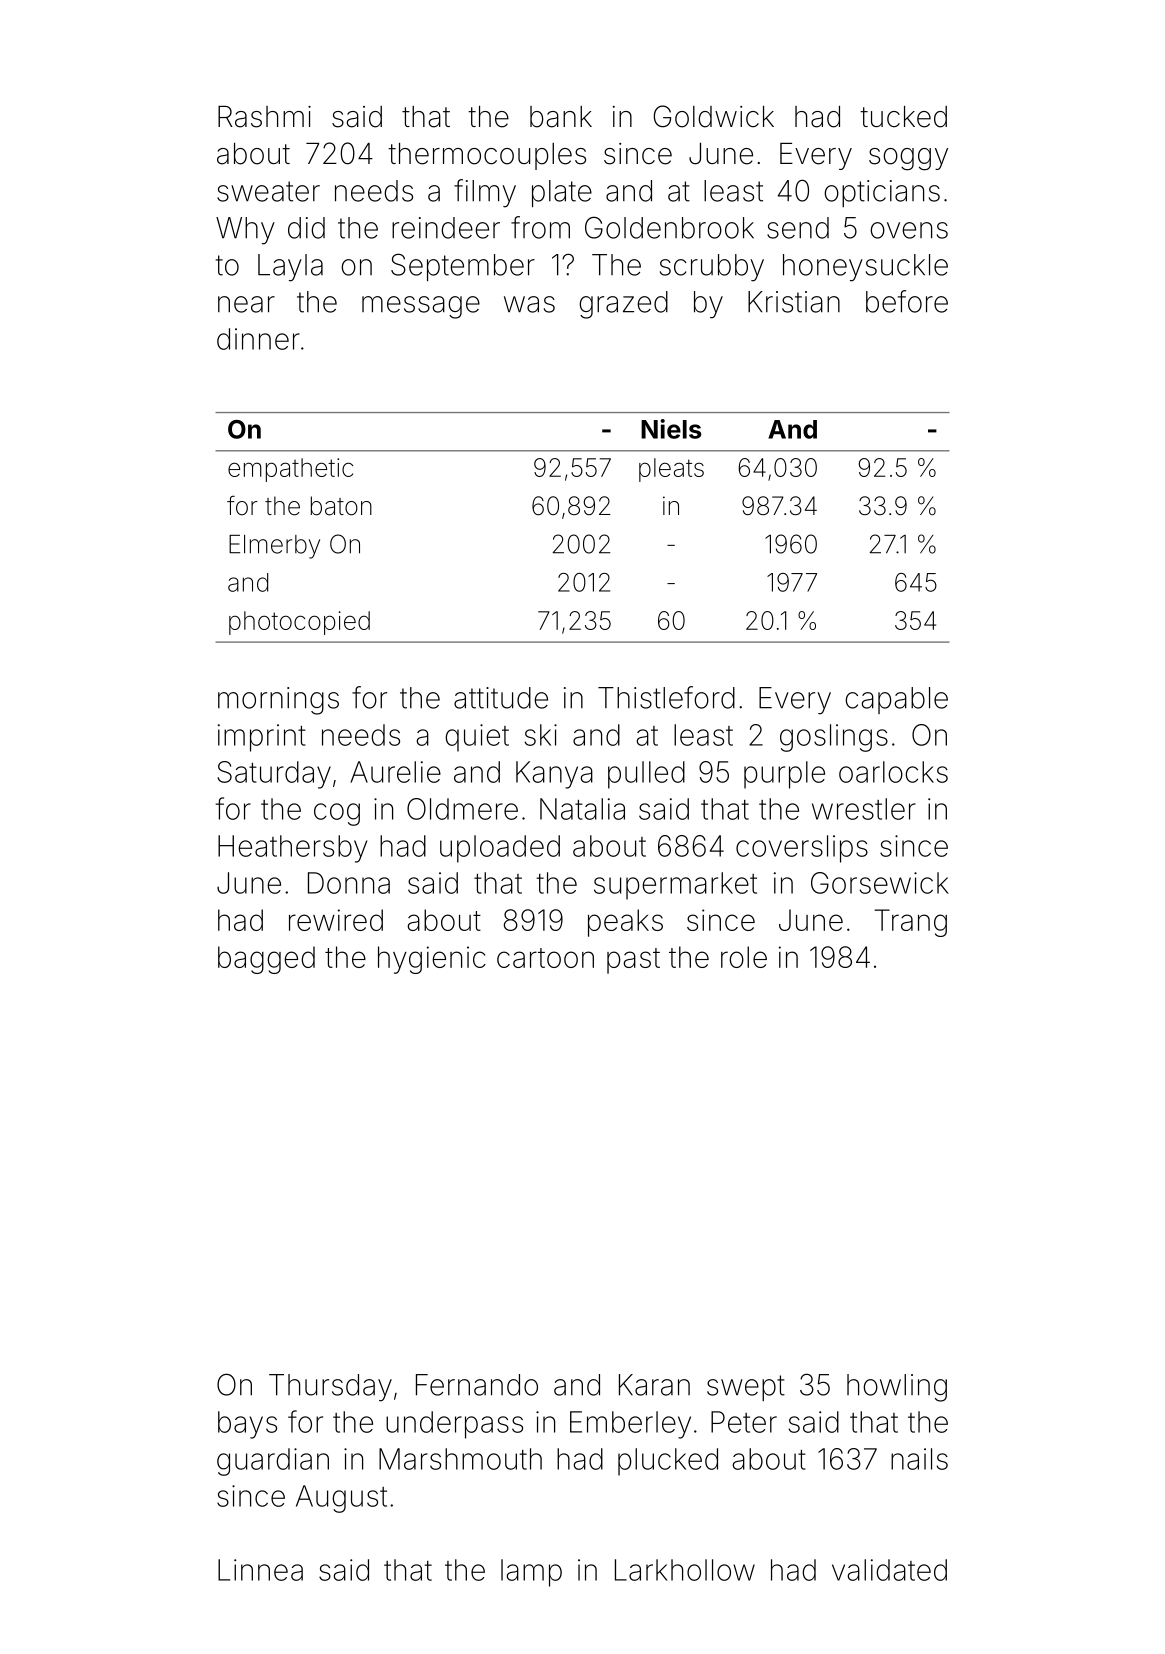 This screenshot has width=1165, height=1654. What do you see at coordinates (531, 1573) in the screenshot?
I see `lamp` at bounding box center [531, 1573].
